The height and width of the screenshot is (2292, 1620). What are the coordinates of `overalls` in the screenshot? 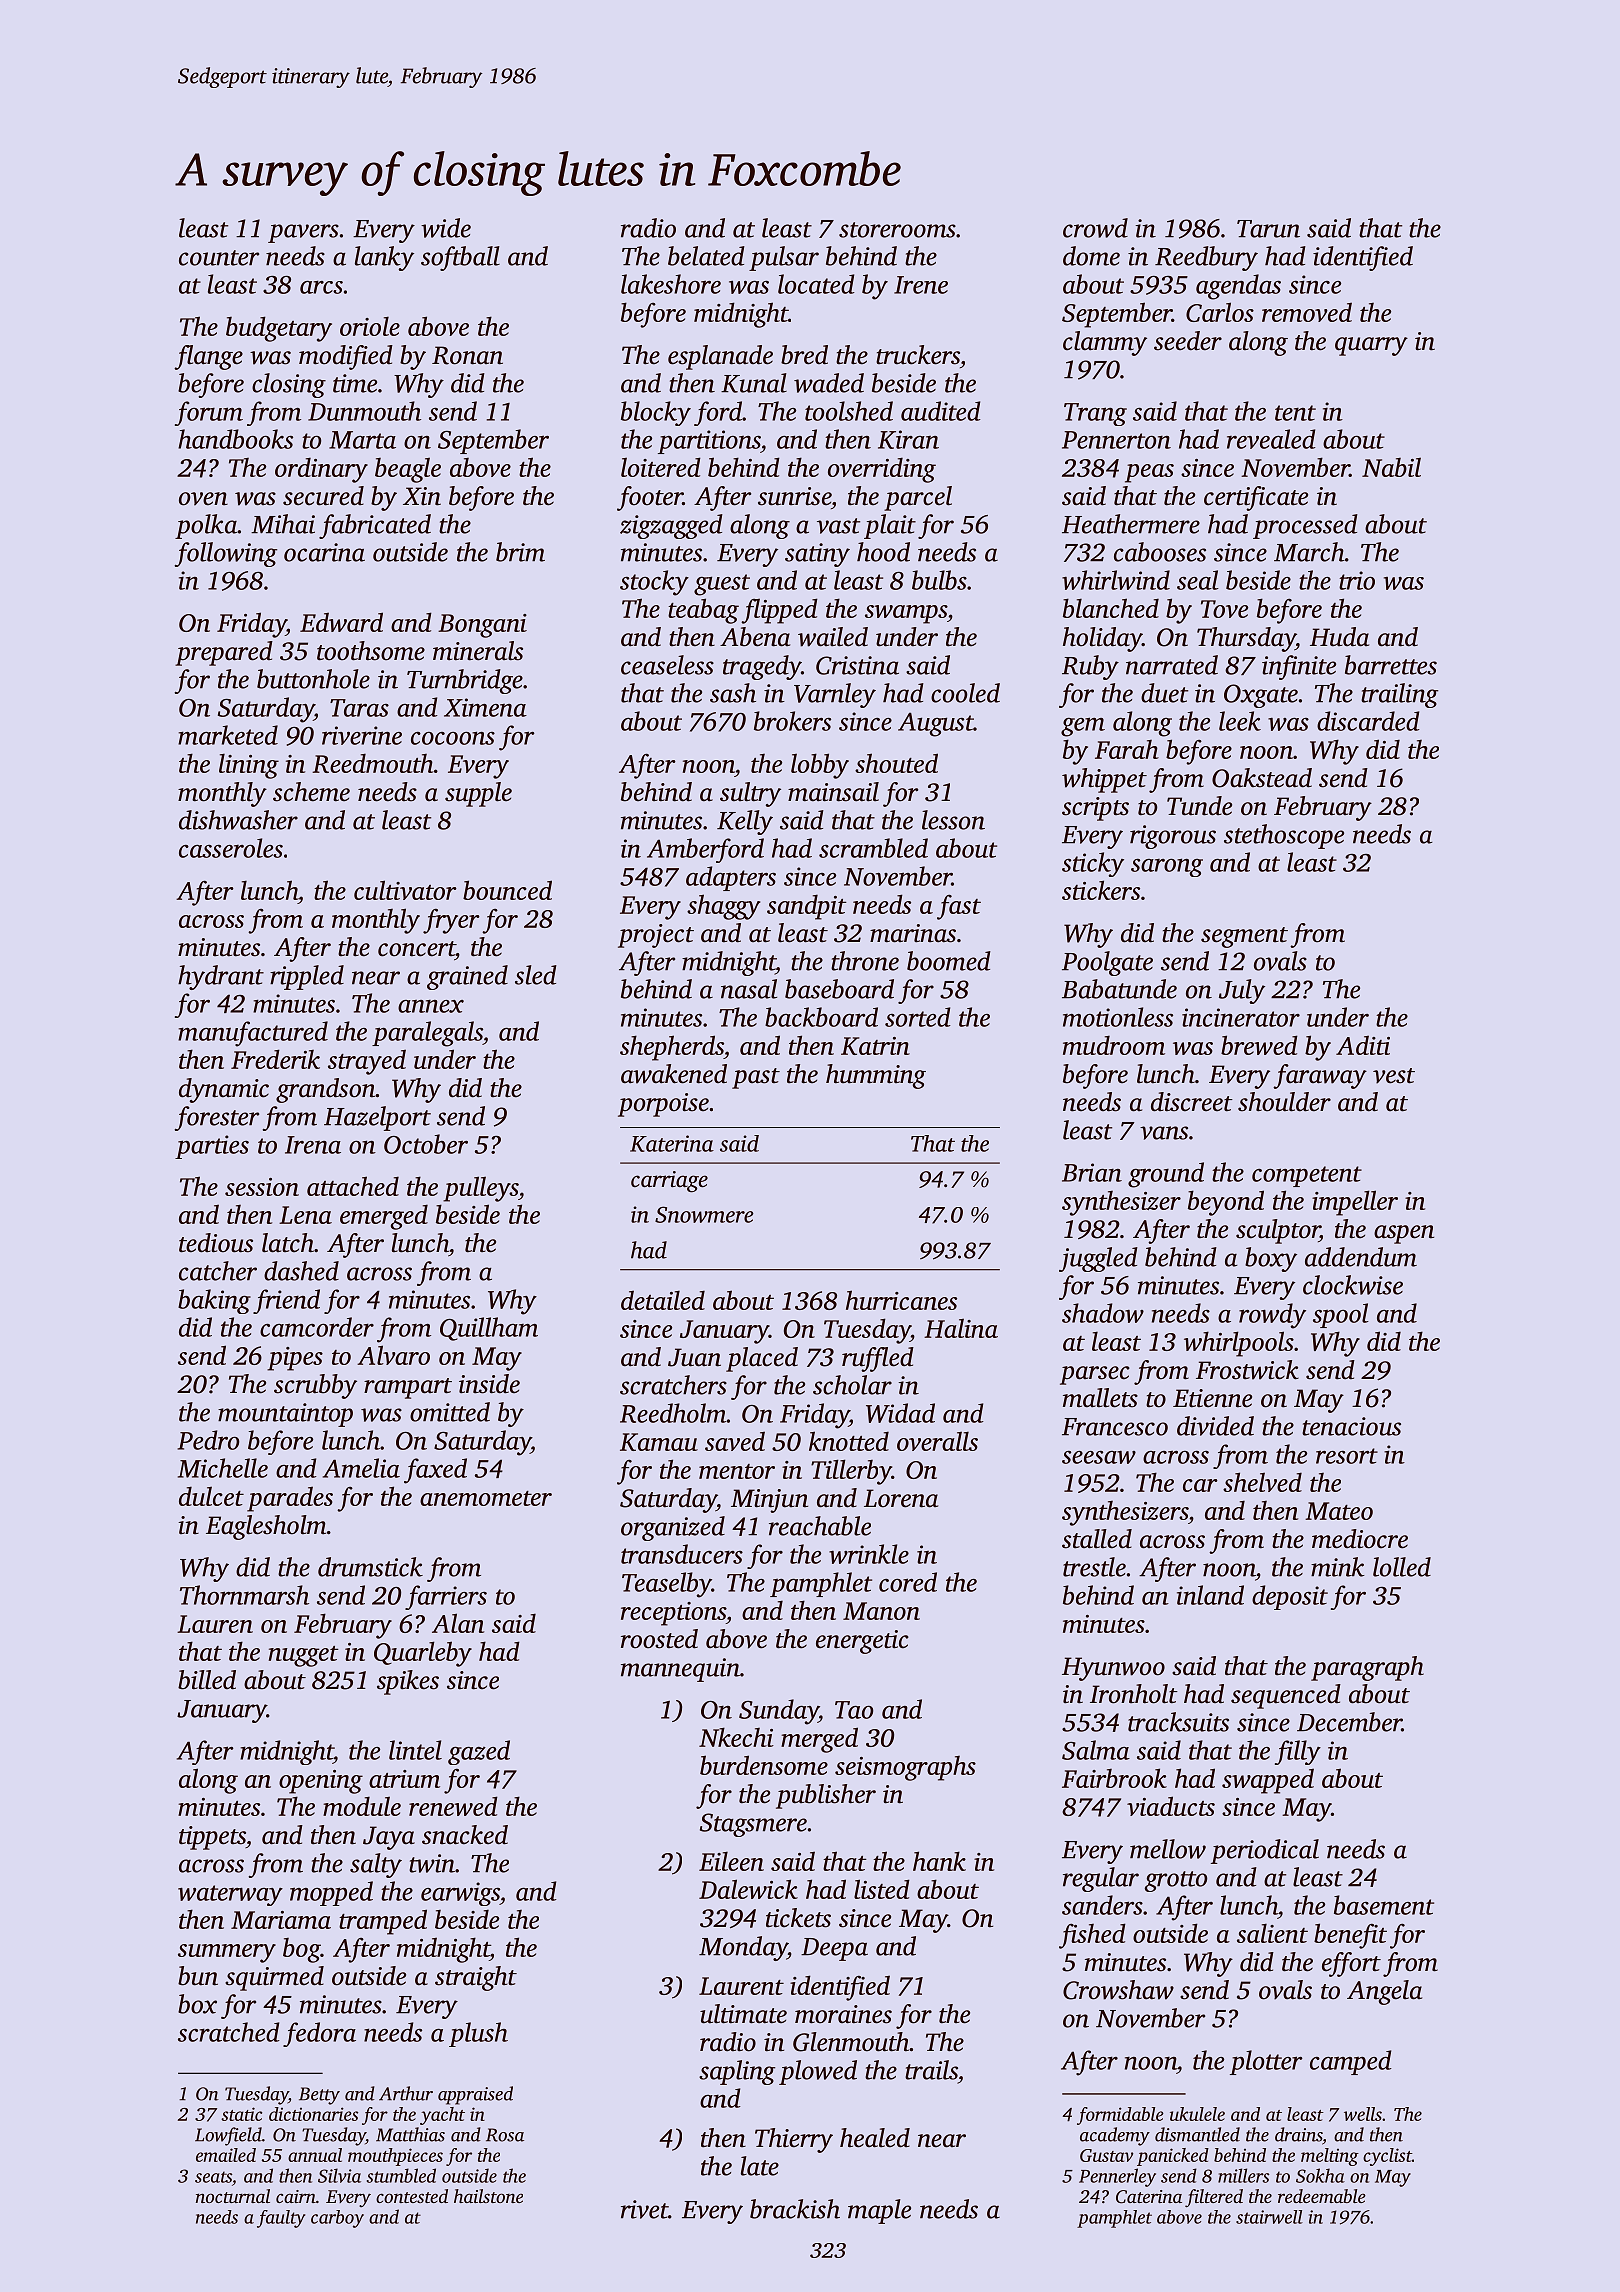 It's located at (937, 1441).
